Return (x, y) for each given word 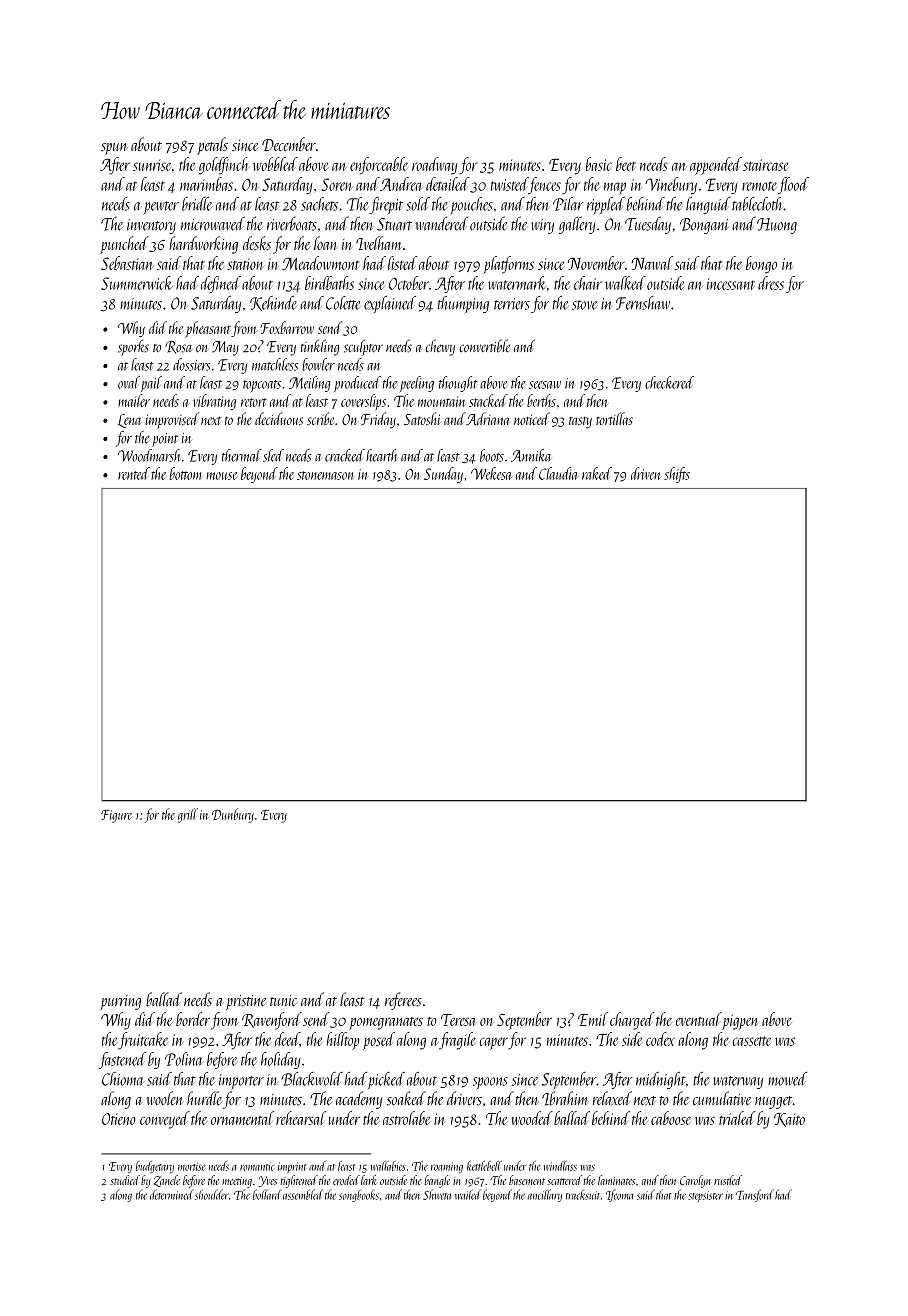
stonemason (325, 475)
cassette (752, 1041)
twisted (510, 184)
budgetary (155, 1167)
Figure (116, 816)
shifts (677, 475)
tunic (283, 1001)
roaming (447, 1167)
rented (134, 473)
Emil (593, 1019)
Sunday (443, 475)
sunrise (152, 165)
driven (646, 473)
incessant (731, 284)
